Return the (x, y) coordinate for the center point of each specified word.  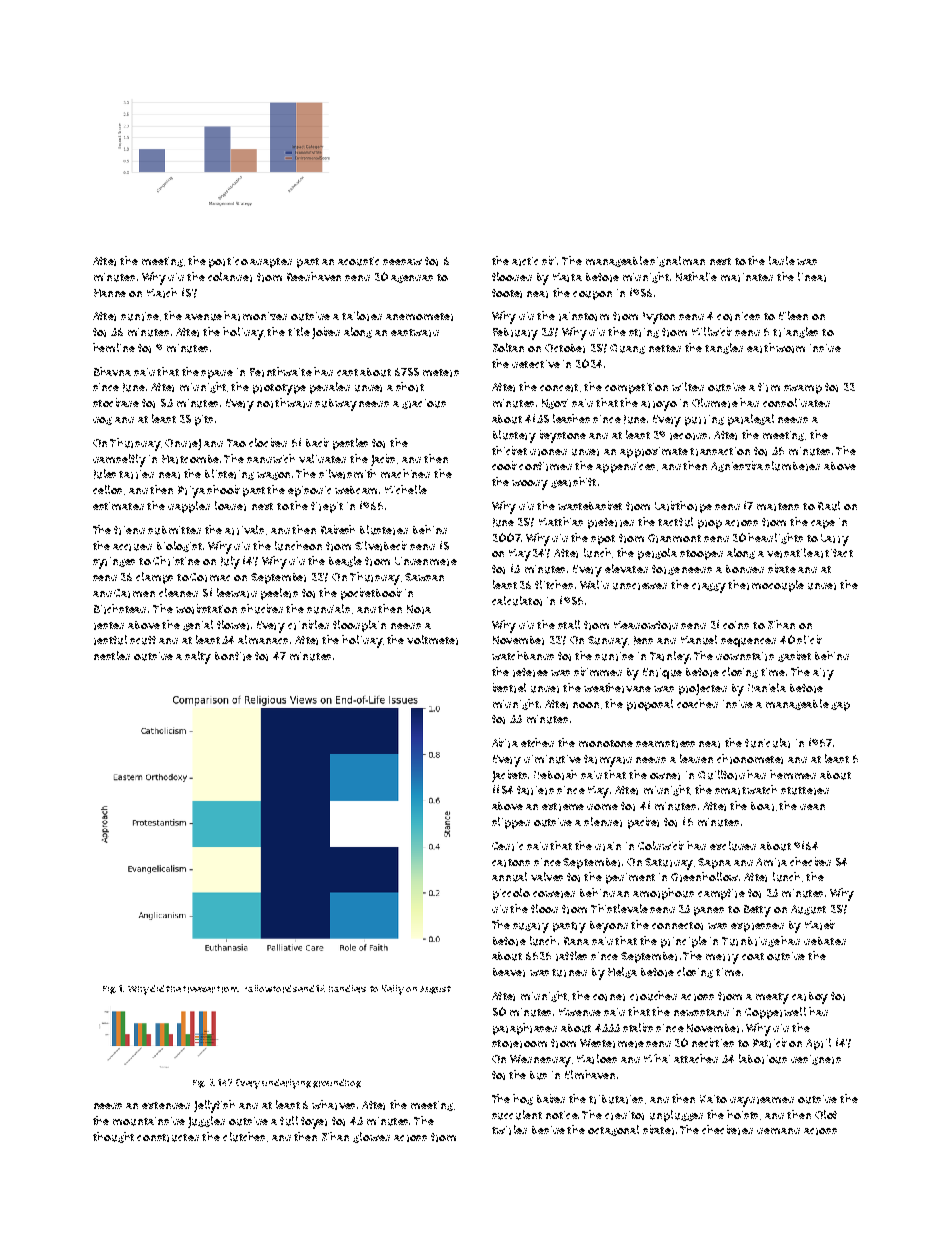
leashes (571, 418)
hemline (114, 347)
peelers (279, 594)
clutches (244, 1137)
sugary (531, 928)
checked (810, 861)
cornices (738, 316)
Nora (419, 609)
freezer (199, 989)
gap (840, 706)
